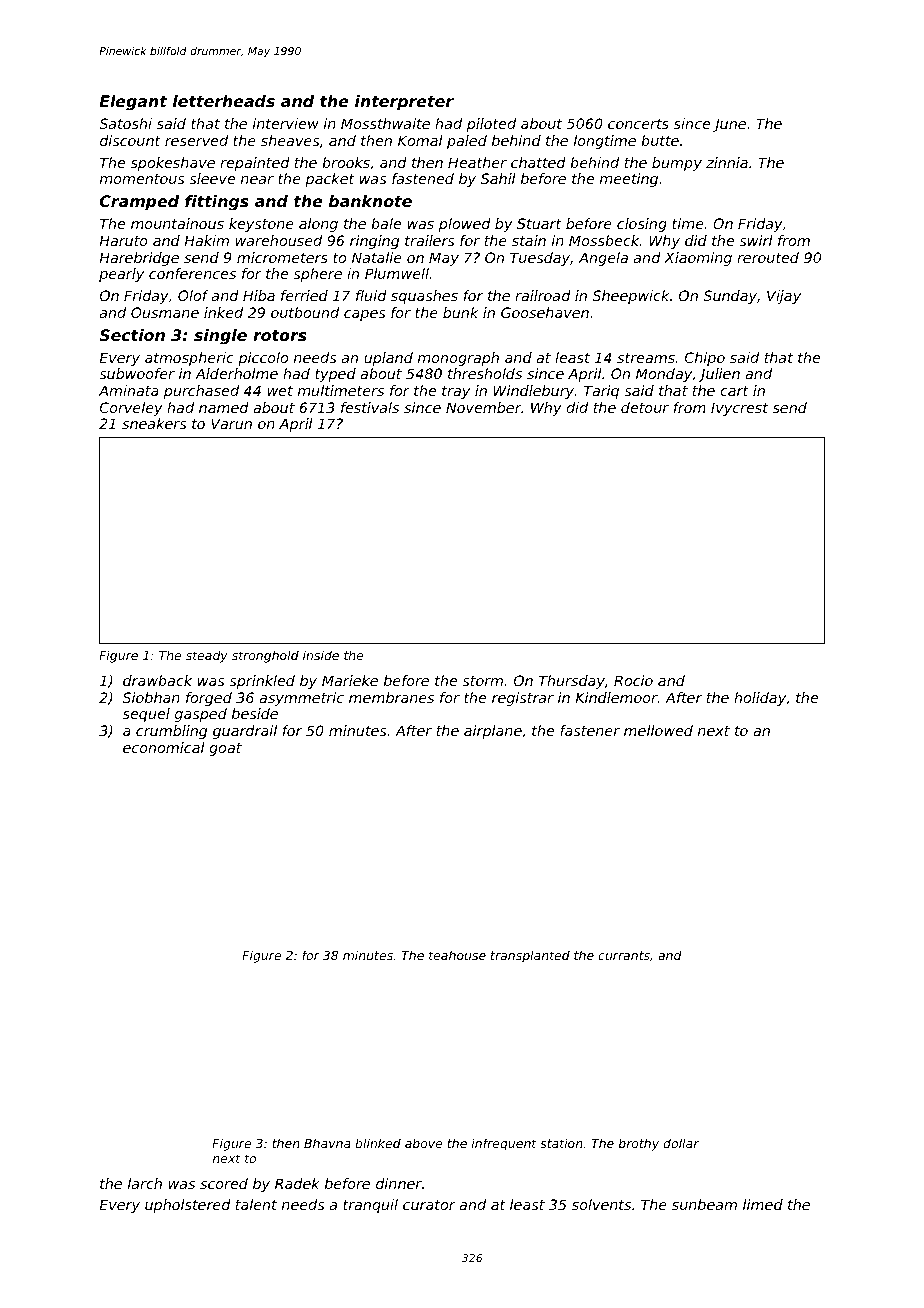  What do you see at coordinates (142, 179) in the screenshot?
I see `momentous` at bounding box center [142, 179].
